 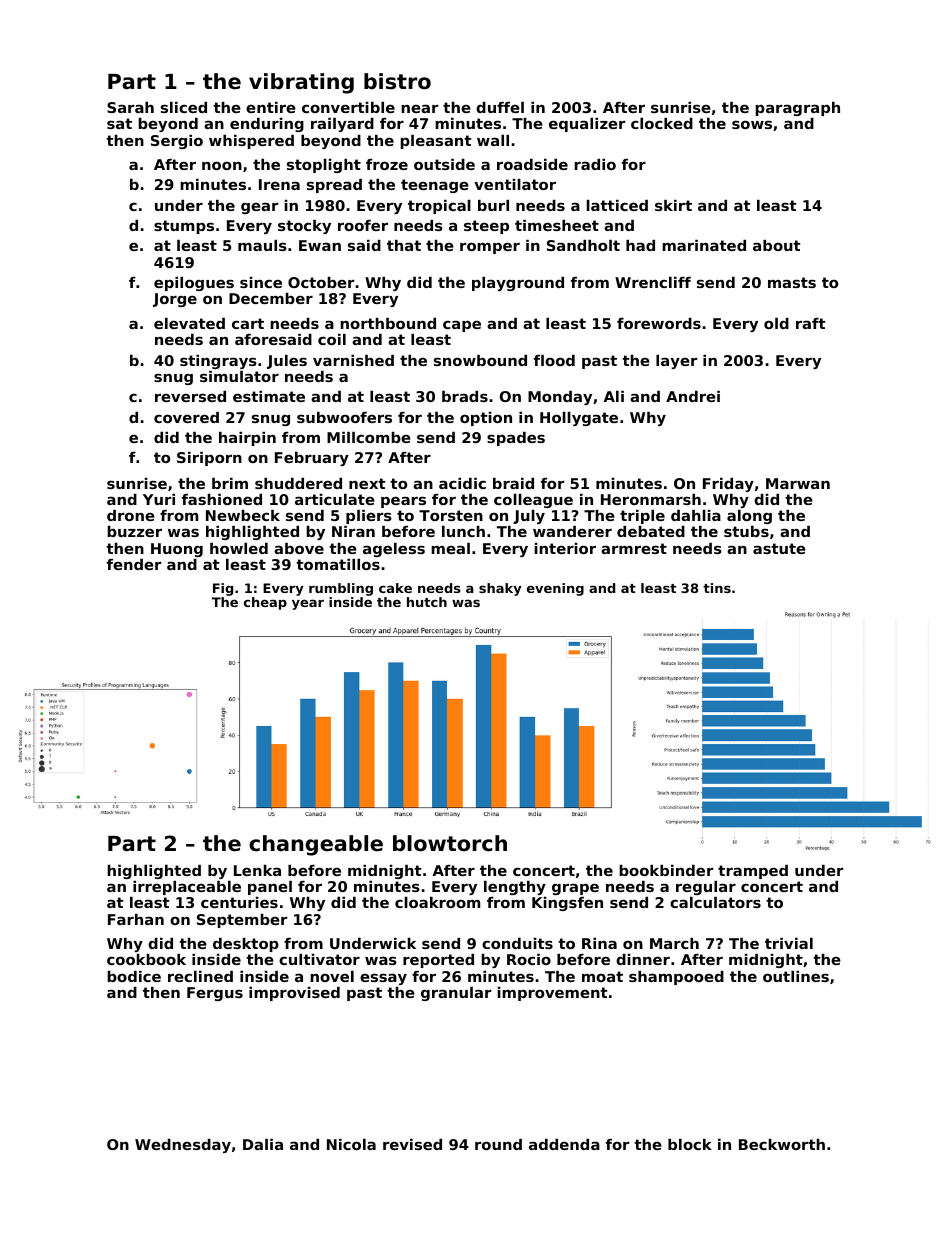 I want to click on simulator, so click(x=239, y=376).
